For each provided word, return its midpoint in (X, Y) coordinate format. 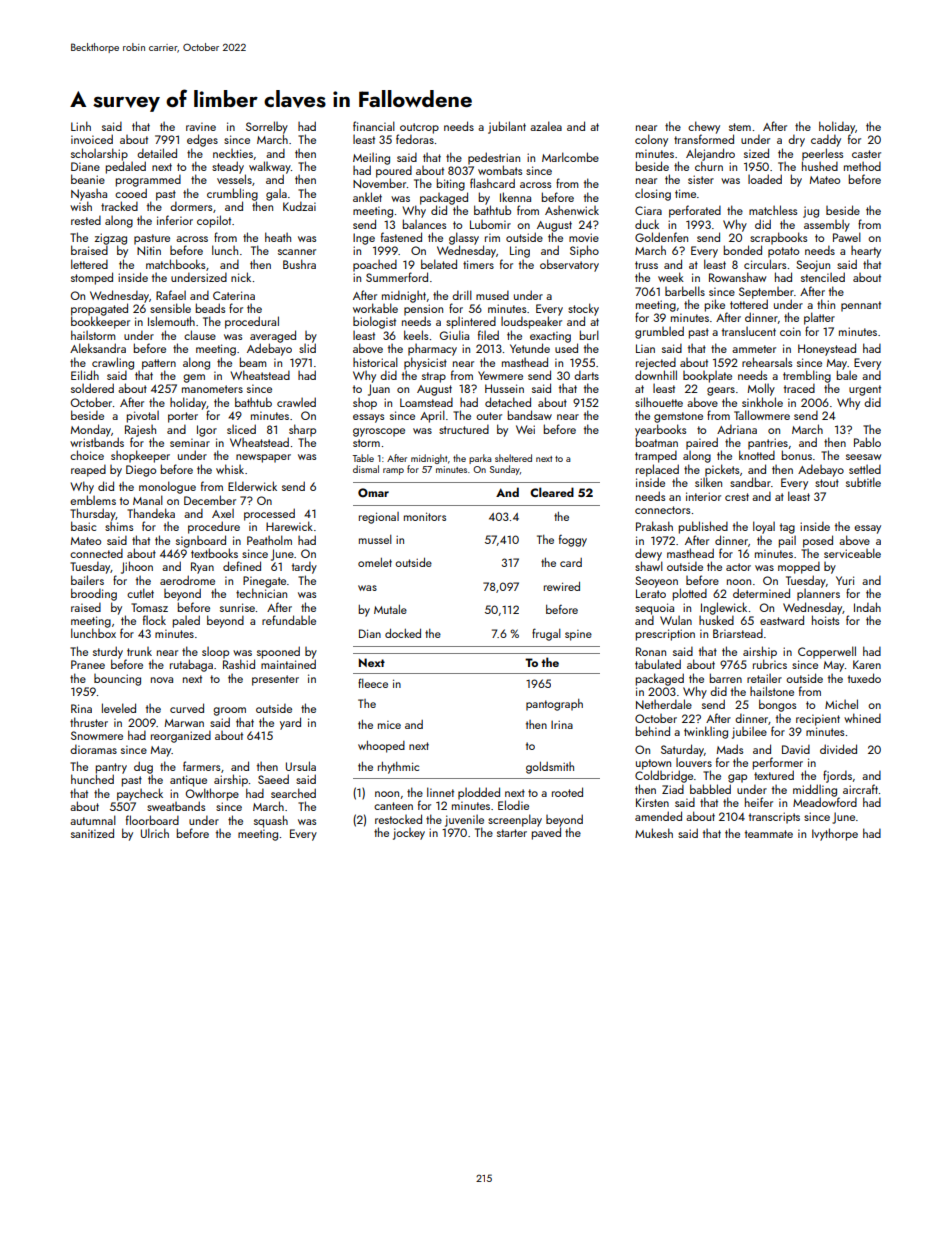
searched (293, 793)
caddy (826, 140)
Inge (364, 239)
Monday (91, 430)
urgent (865, 390)
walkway (270, 167)
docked (403, 633)
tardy (304, 567)
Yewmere (500, 375)
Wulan (676, 620)
